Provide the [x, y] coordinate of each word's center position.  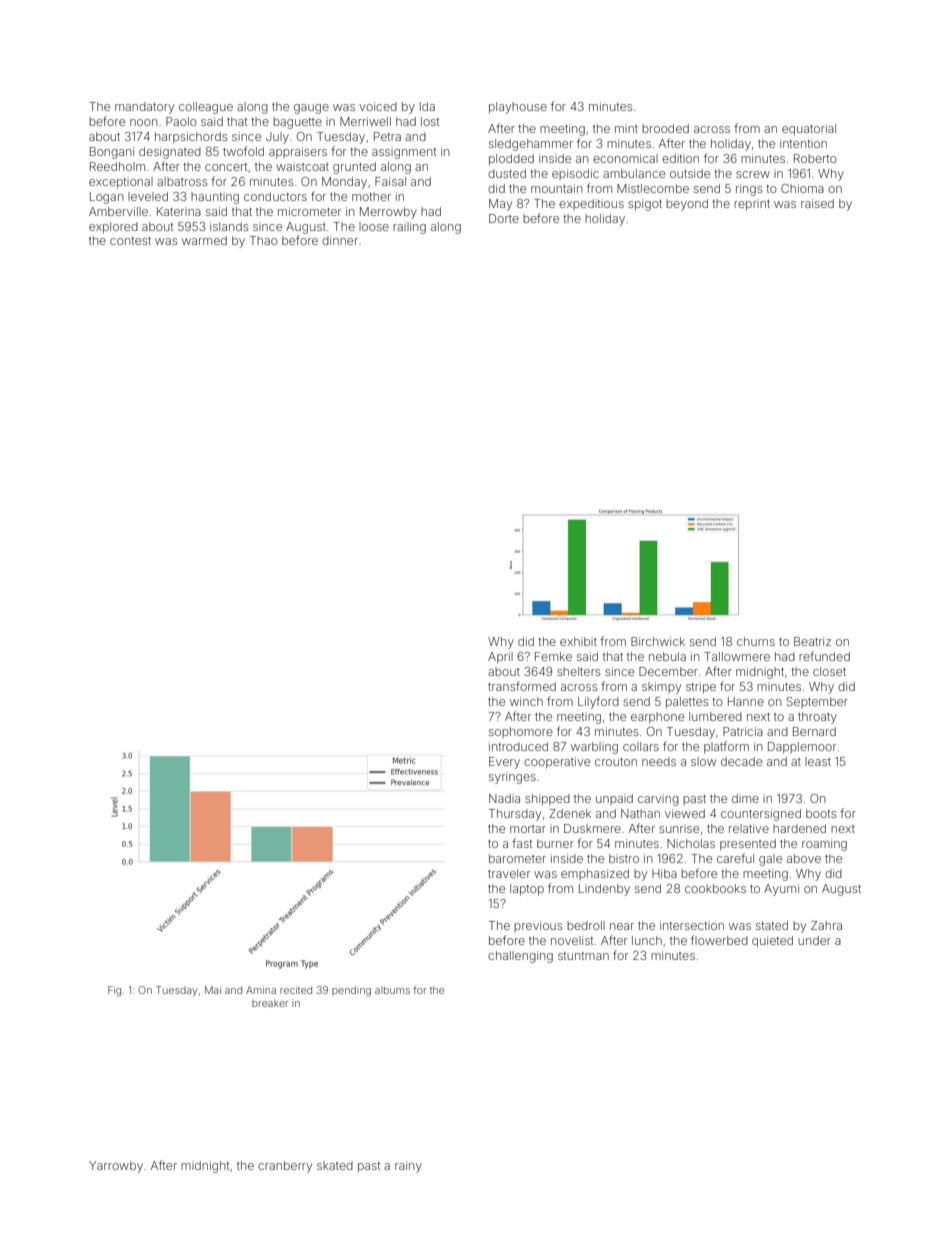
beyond [687, 205]
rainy [408, 1167]
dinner [340, 240]
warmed [204, 240]
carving [658, 800]
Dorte [504, 218]
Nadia [504, 798]
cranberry [285, 1167]
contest [130, 241]
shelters [578, 671]
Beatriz [812, 641]
